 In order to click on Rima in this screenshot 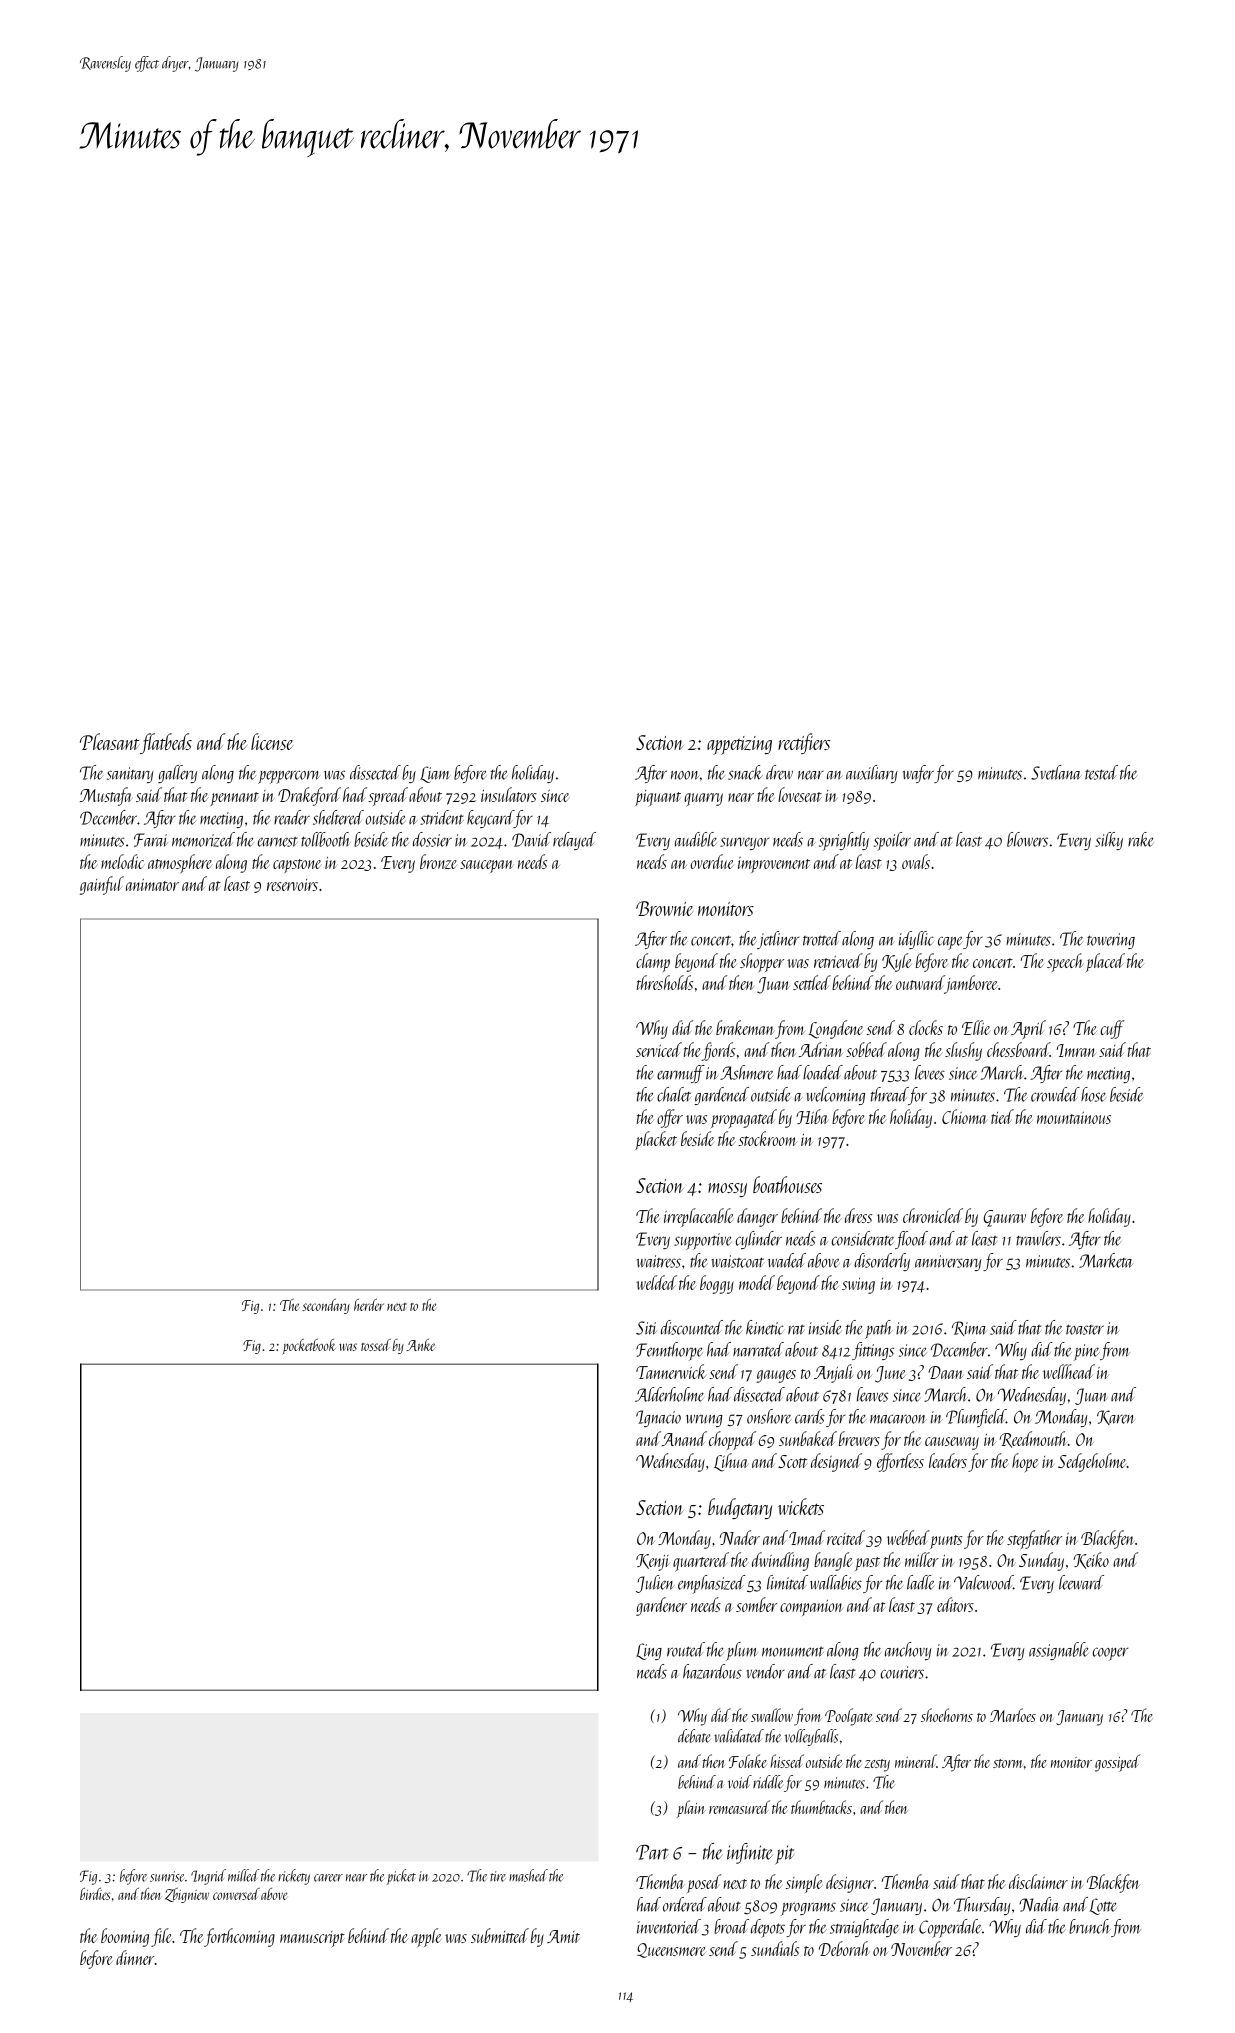, I will do `click(969, 1328)`.
